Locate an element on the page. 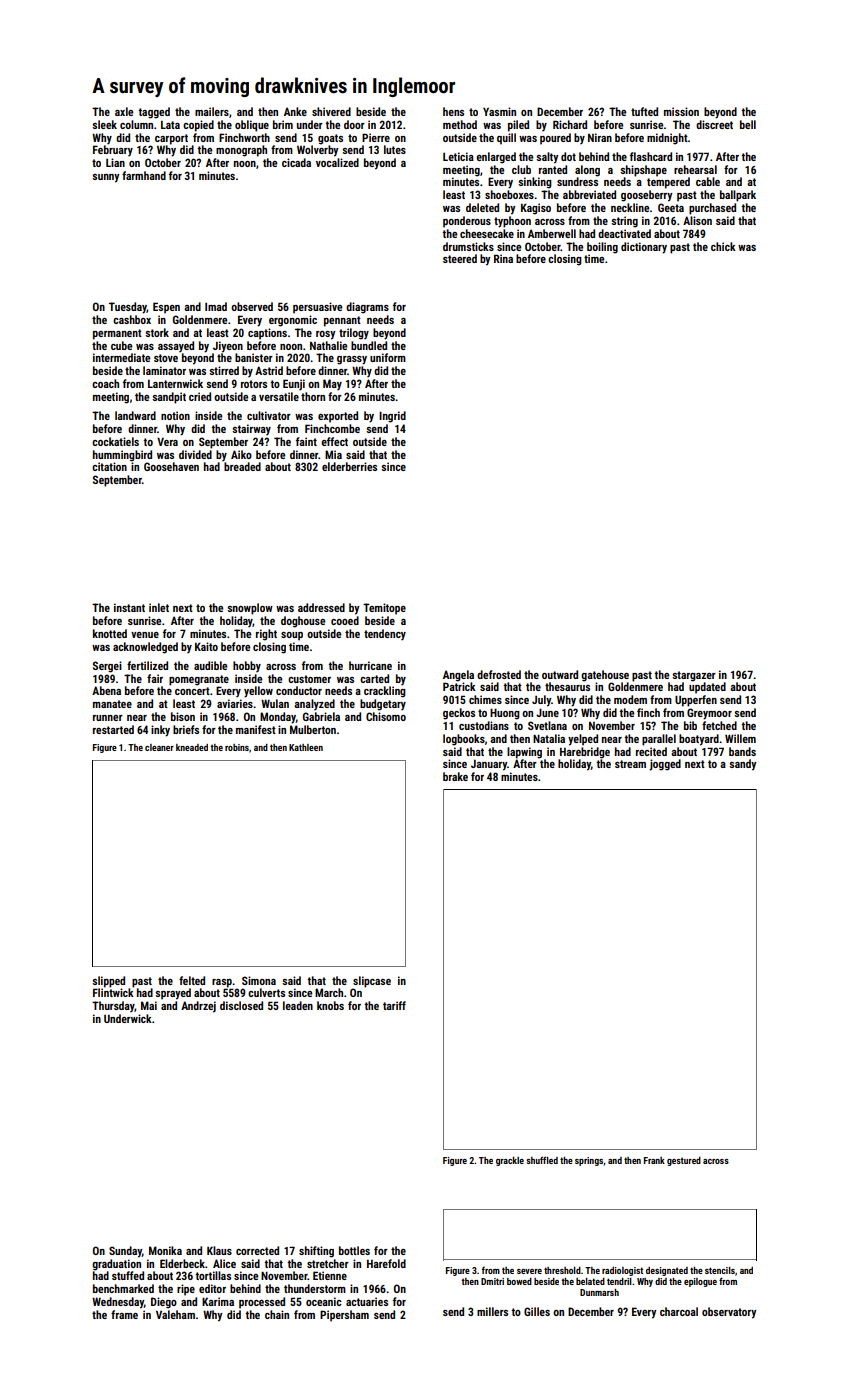  shifting is located at coordinates (316, 1252).
